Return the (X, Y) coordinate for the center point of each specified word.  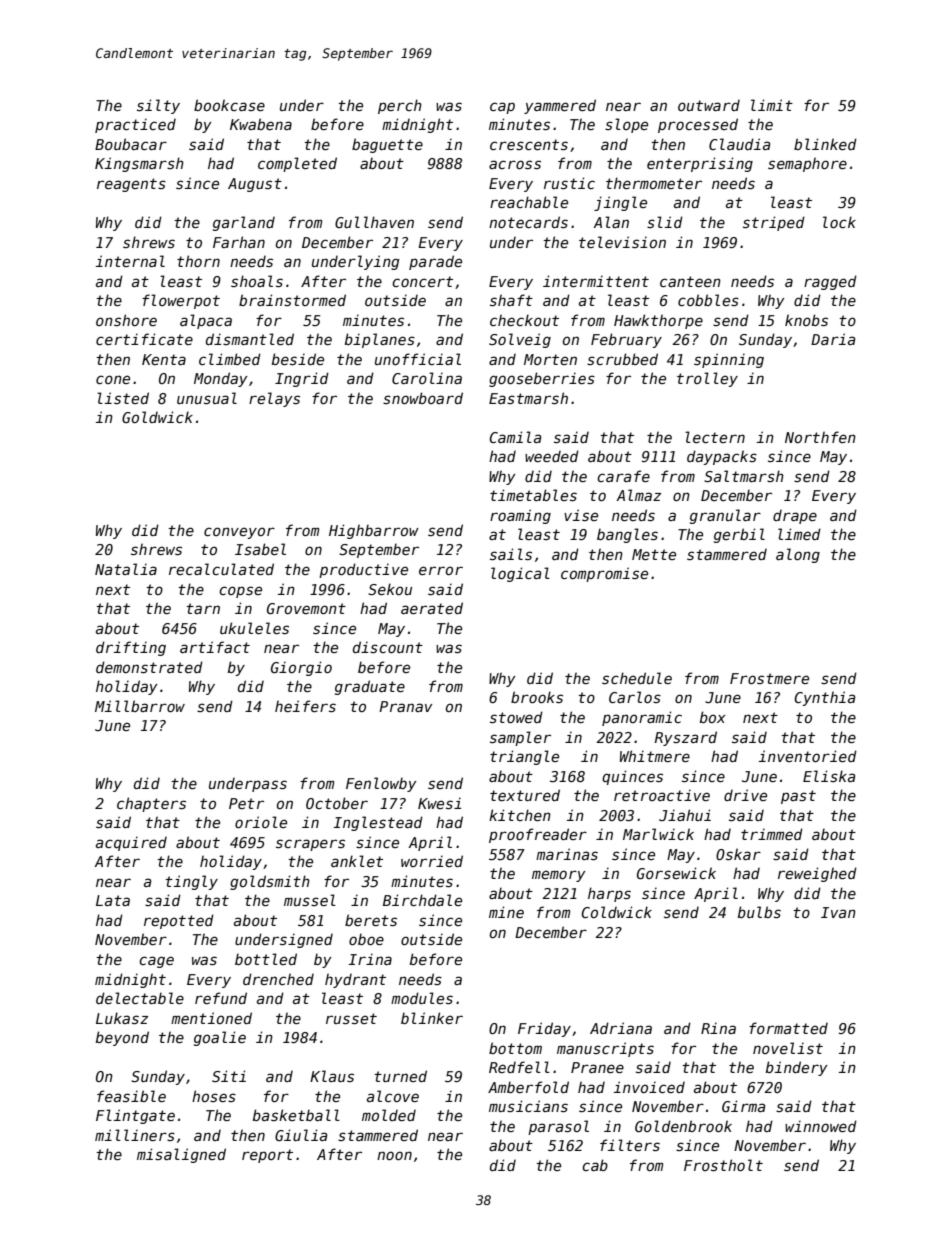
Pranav (405, 706)
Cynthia (825, 698)
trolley (707, 379)
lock (839, 222)
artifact (215, 647)
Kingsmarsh (139, 164)
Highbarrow (374, 531)
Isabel (260, 549)
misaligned (181, 1155)
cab (595, 1165)
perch (400, 106)
